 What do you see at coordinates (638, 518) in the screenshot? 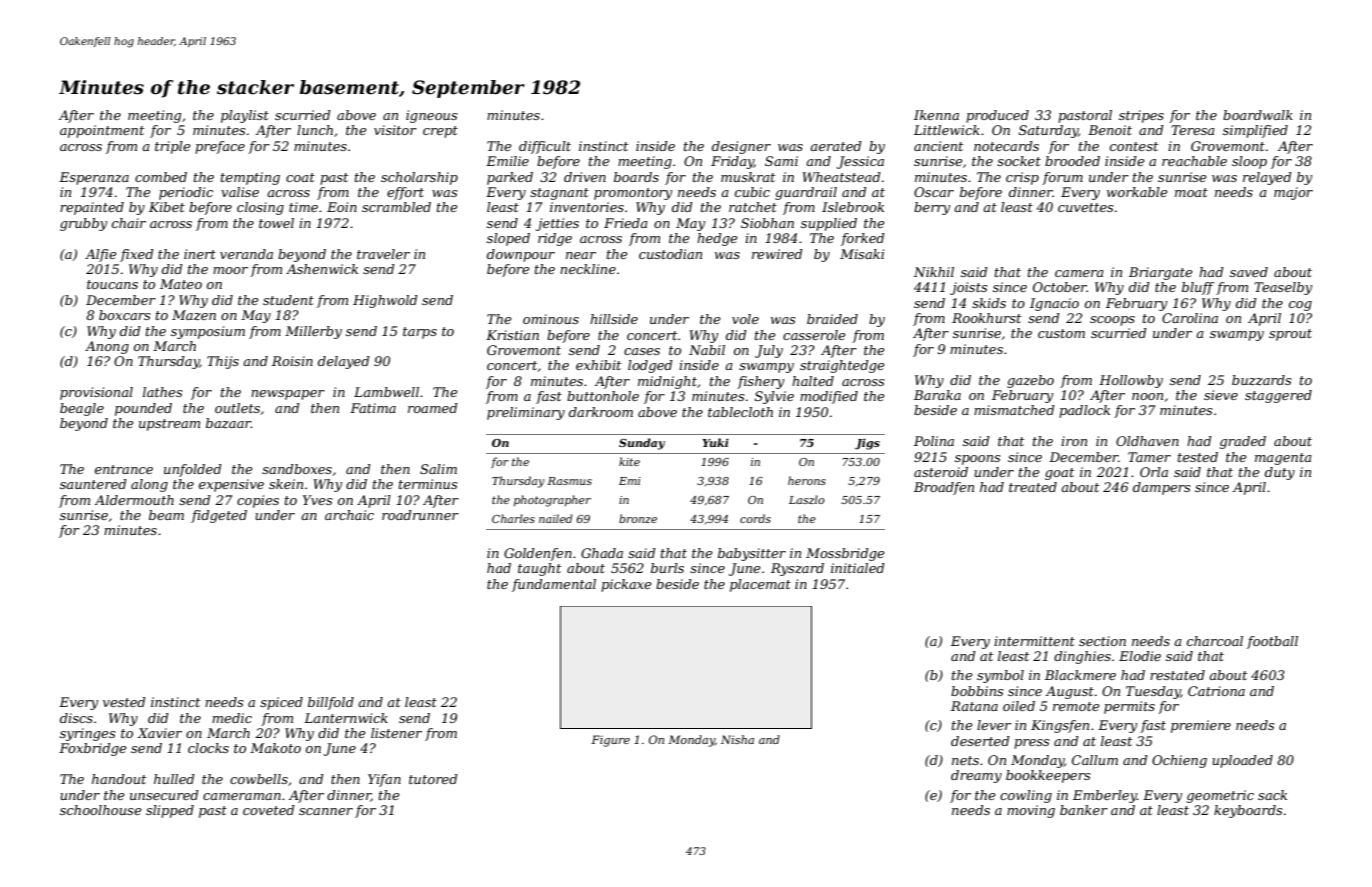
I see `bronze` at bounding box center [638, 518].
